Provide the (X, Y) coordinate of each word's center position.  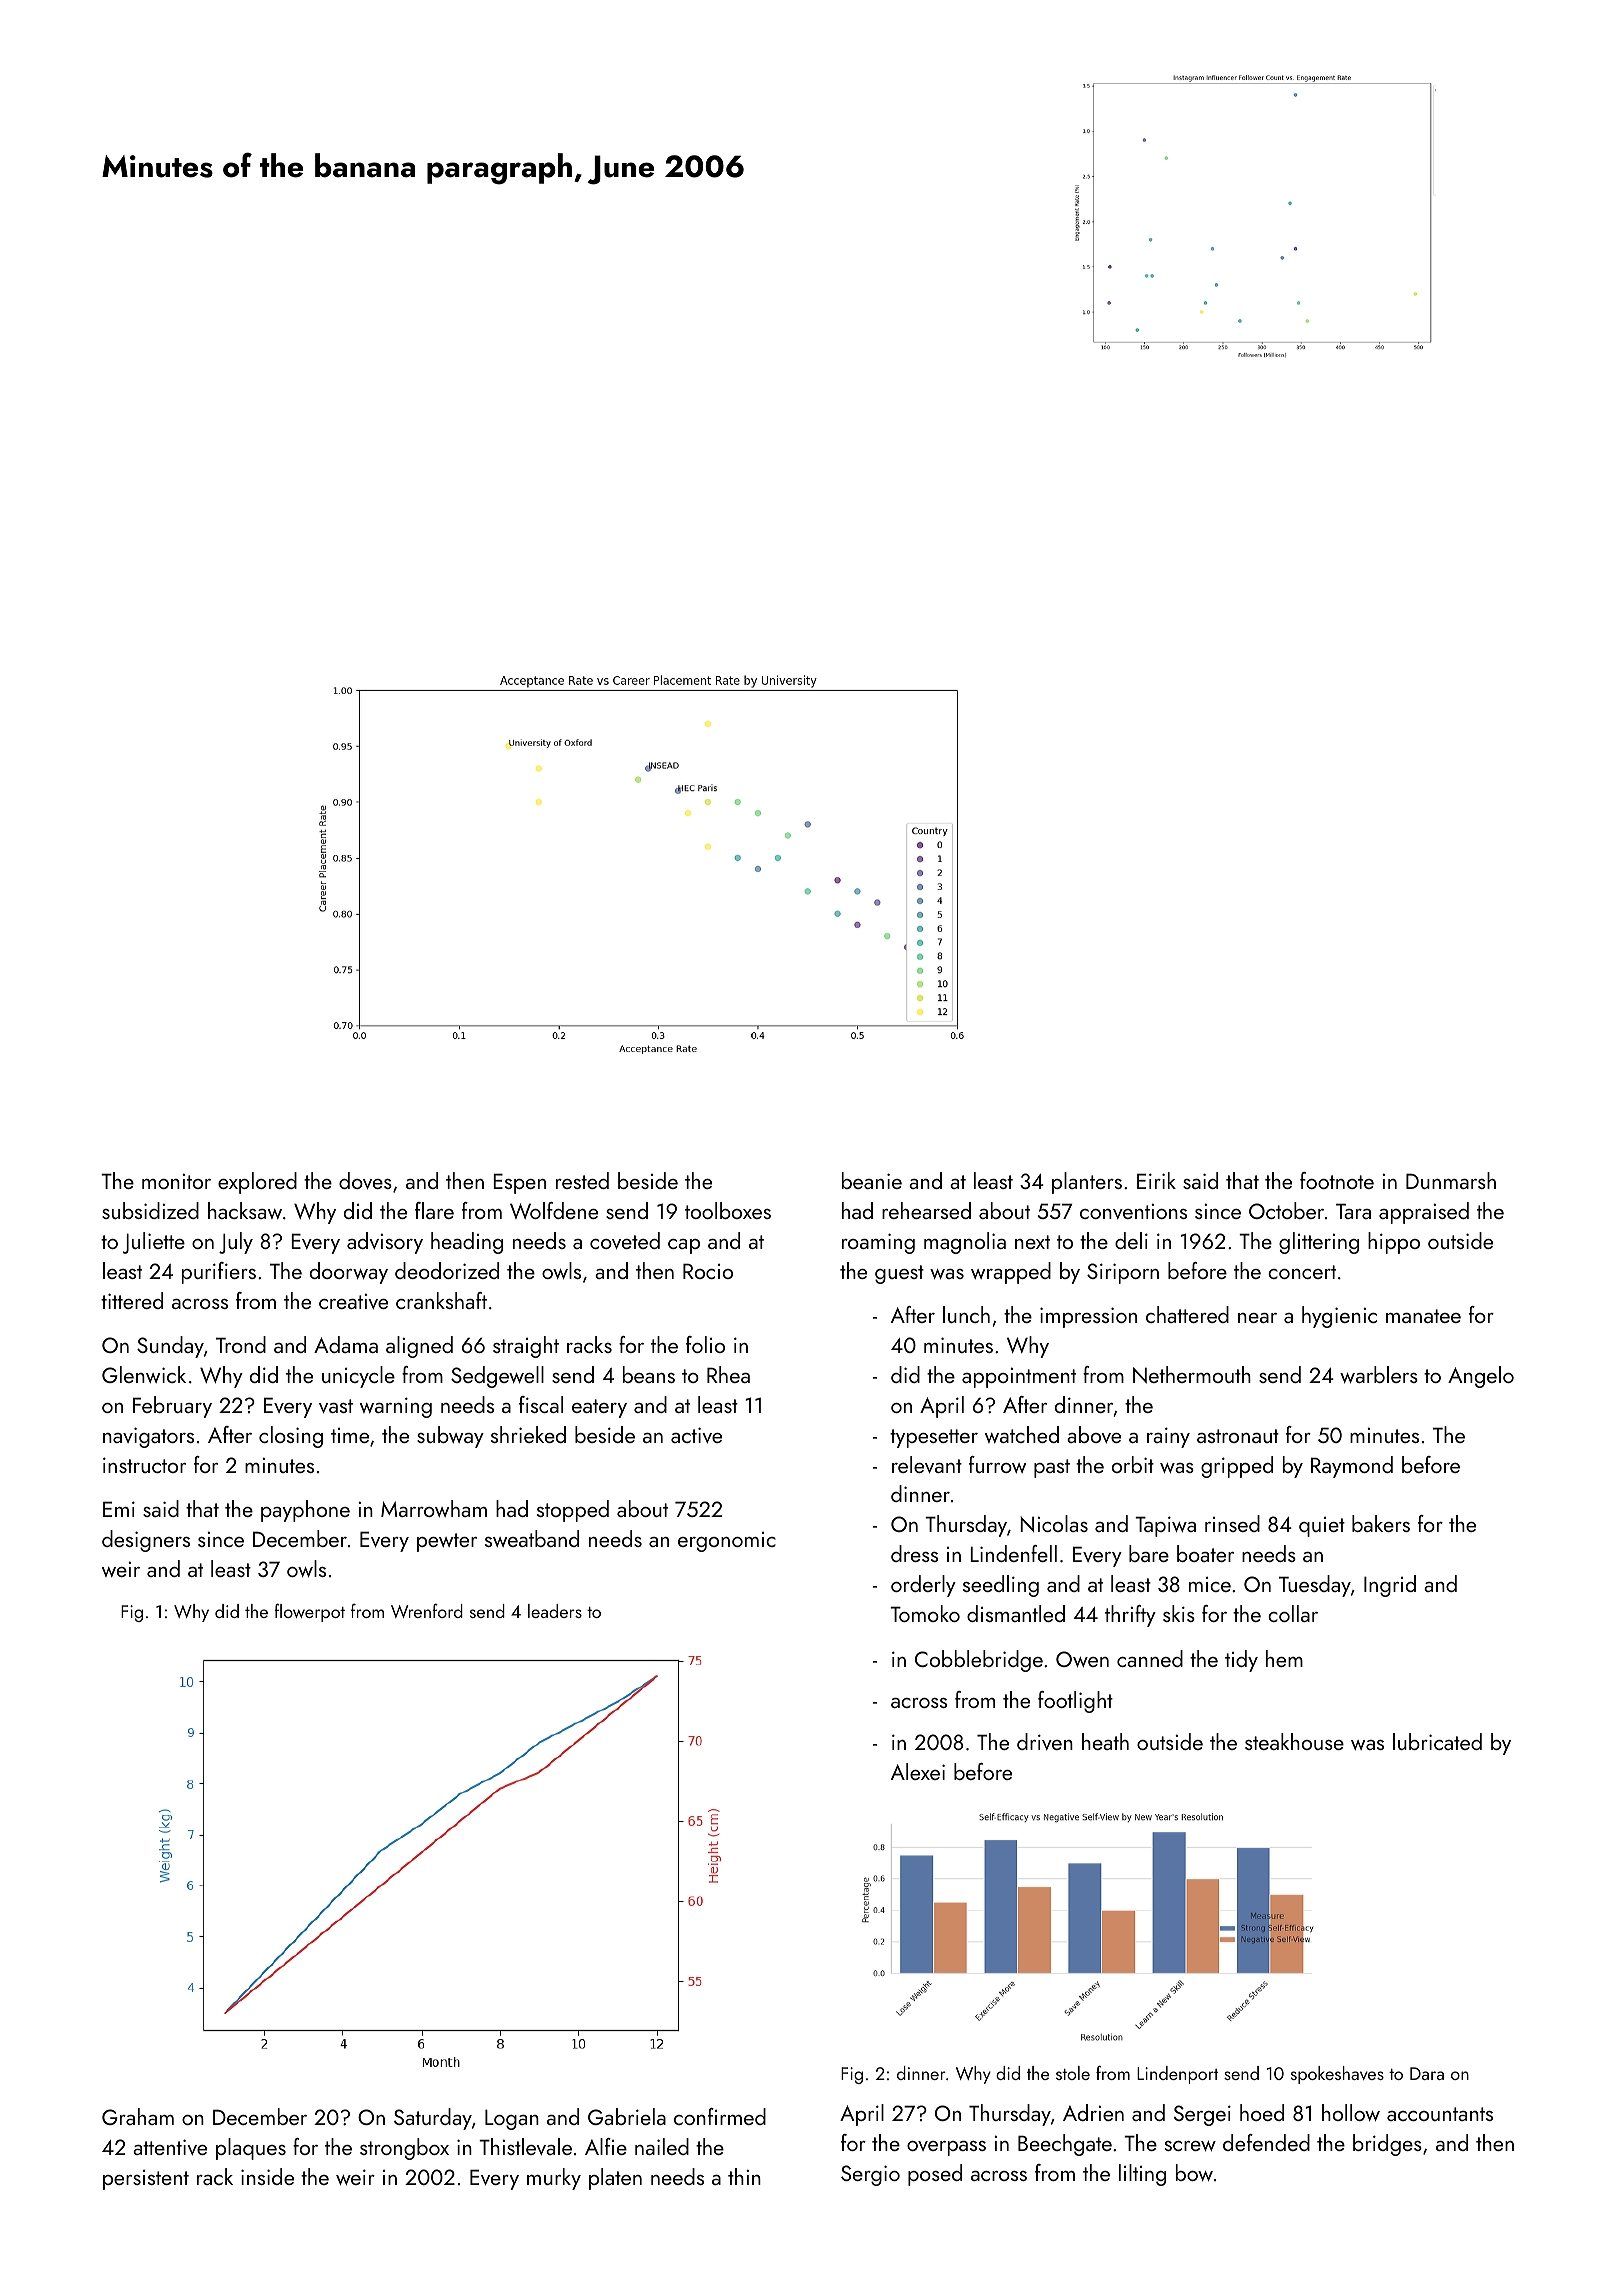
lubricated (1437, 1741)
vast (336, 1406)
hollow (1351, 2112)
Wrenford (427, 1611)
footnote (1337, 1180)
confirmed (720, 2116)
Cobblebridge (979, 1661)
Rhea (728, 1374)
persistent (146, 2180)
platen (615, 2179)
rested (582, 1180)
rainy (1168, 1437)
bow (1194, 2172)
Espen (519, 1183)
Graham (138, 2116)
